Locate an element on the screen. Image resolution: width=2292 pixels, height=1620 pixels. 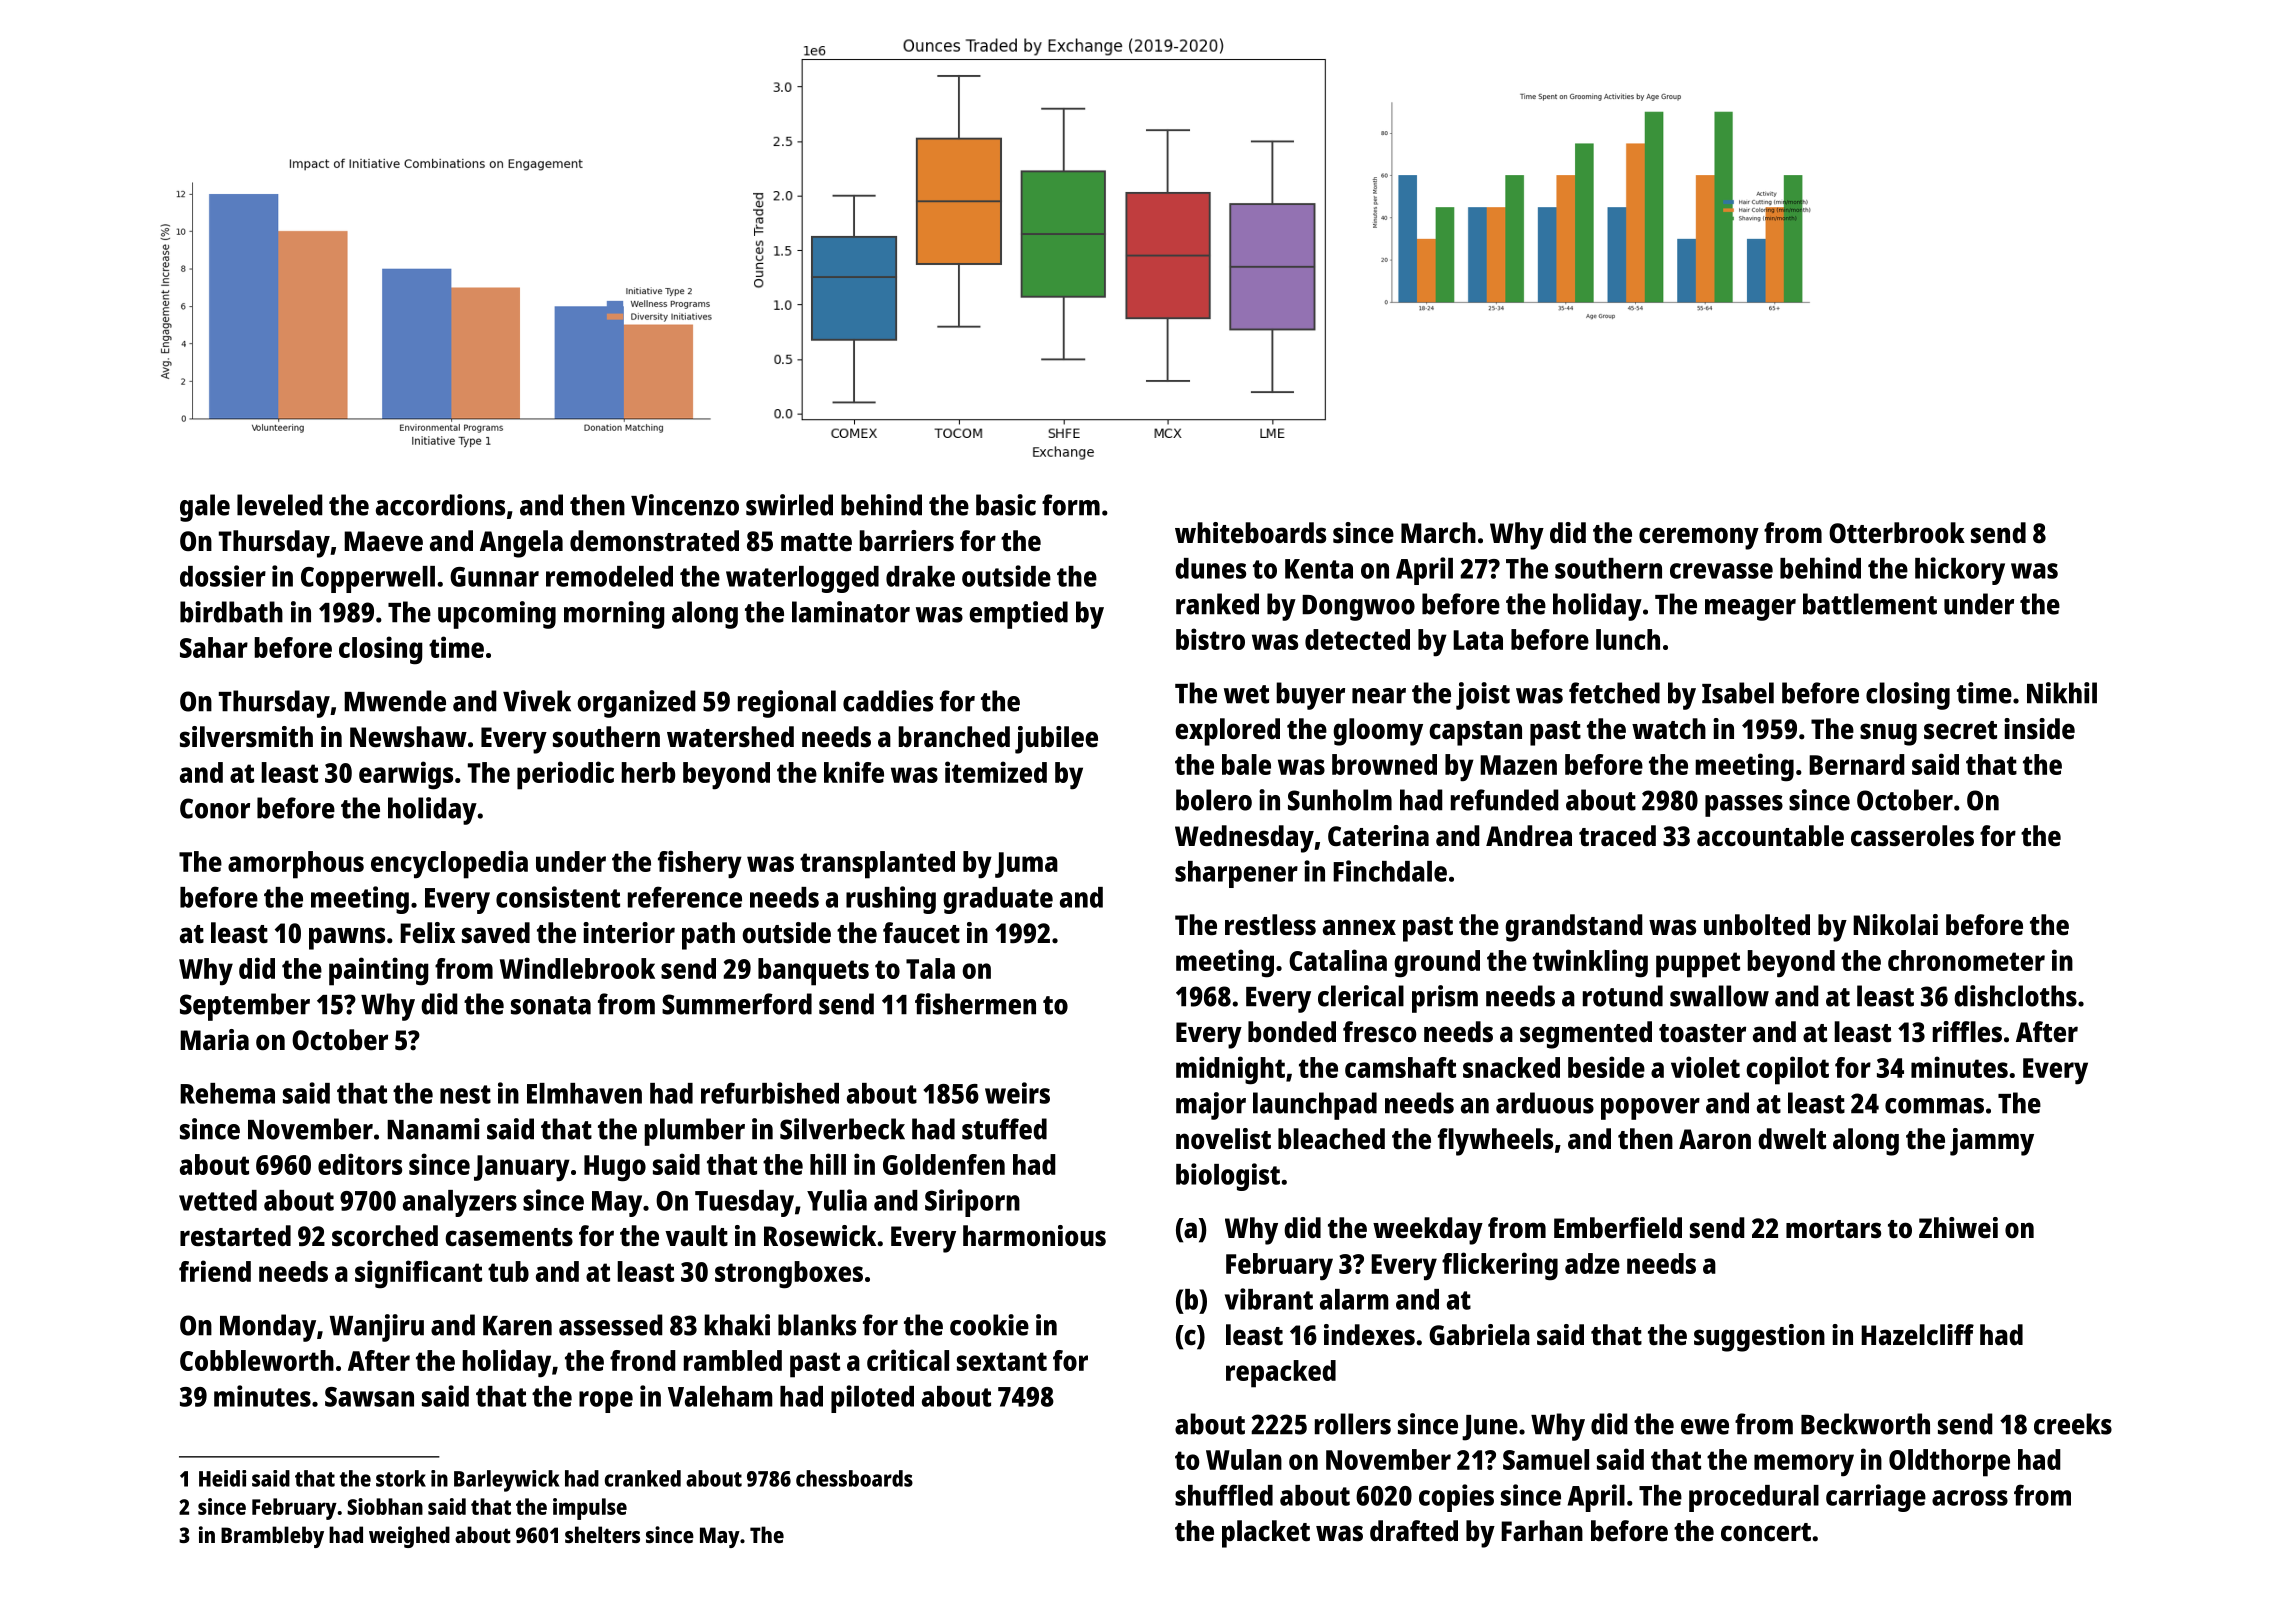
Nikolai is located at coordinates (1895, 924).
